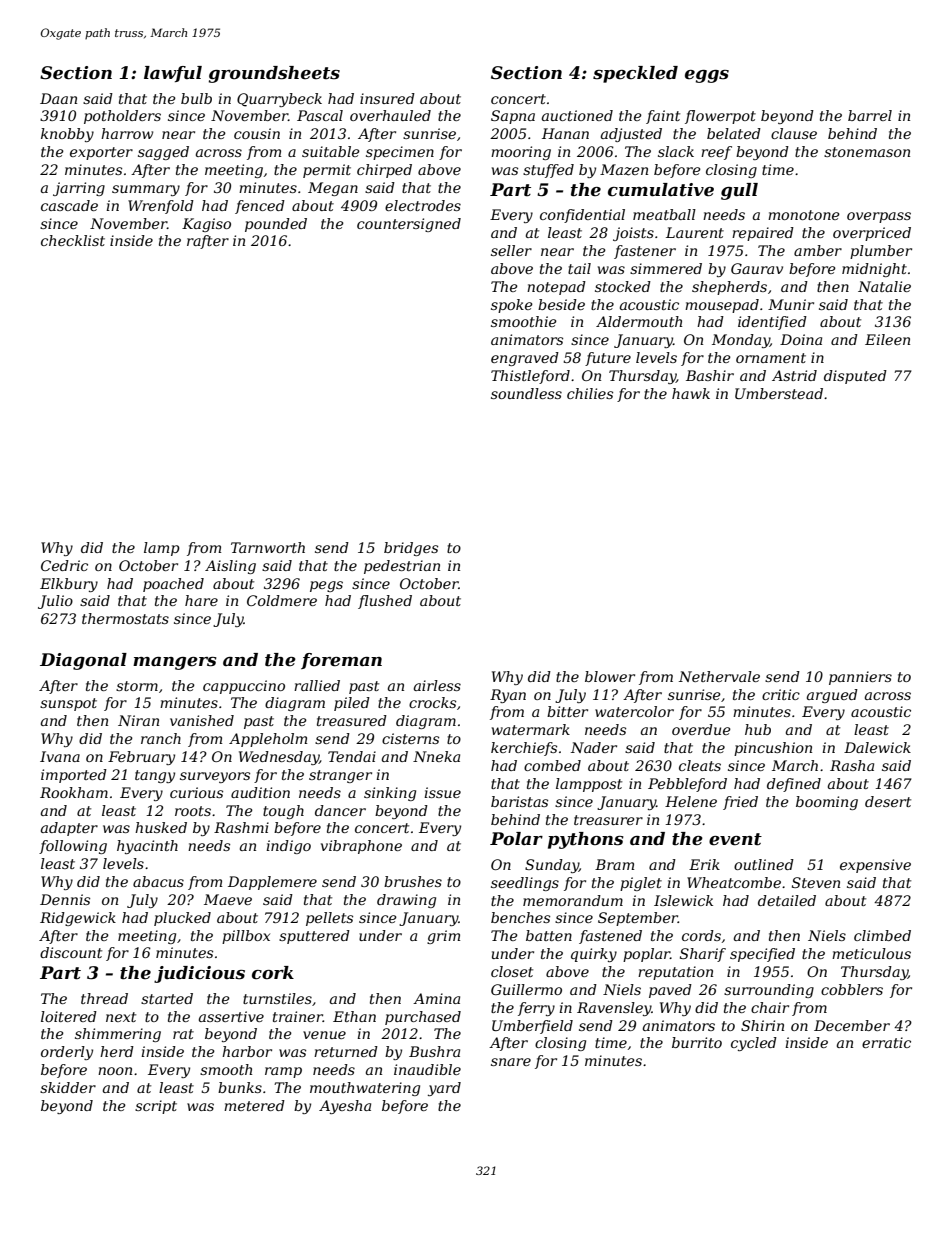 The height and width of the screenshot is (1233, 952). I want to click on speckled, so click(635, 74).
